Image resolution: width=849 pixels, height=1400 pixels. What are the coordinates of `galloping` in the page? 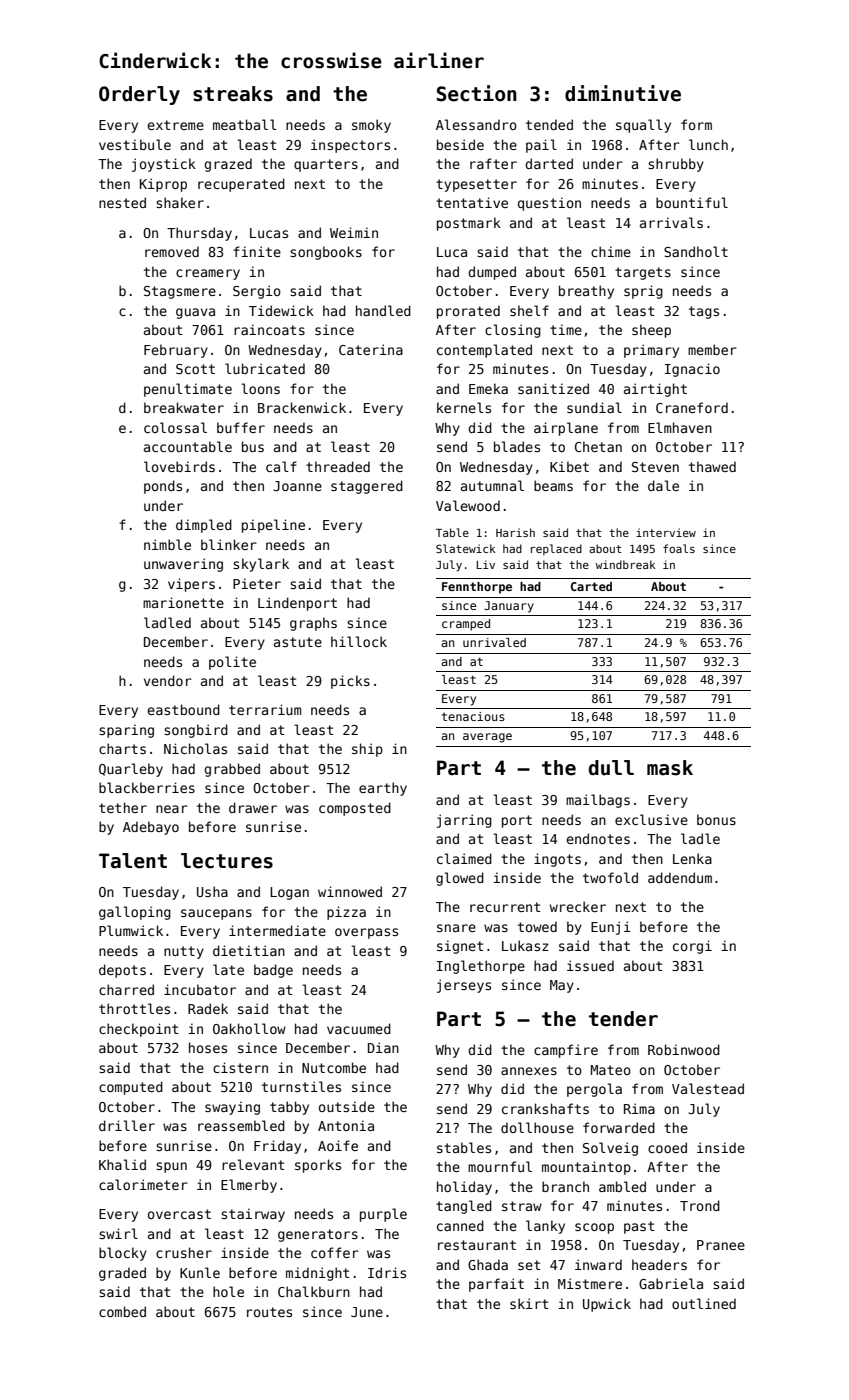 It's located at (135, 913).
